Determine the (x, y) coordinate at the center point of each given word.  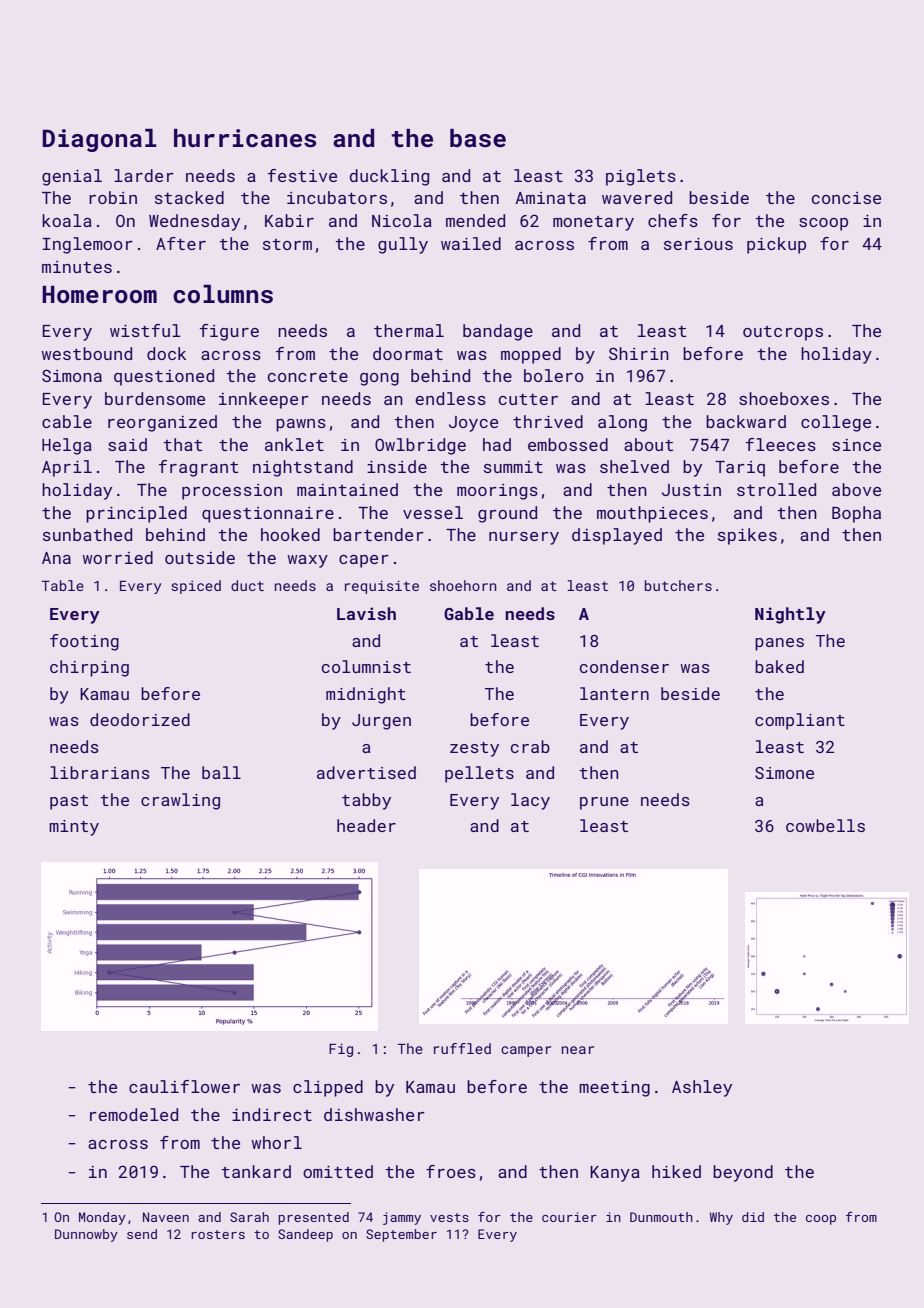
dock (166, 353)
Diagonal (99, 140)
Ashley (702, 1088)
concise (846, 198)
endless (450, 398)
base (478, 138)
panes (779, 644)
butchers (678, 585)
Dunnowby (86, 1235)
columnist (366, 666)
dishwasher (374, 1114)
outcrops (783, 333)
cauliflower (184, 1086)
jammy (402, 1218)
